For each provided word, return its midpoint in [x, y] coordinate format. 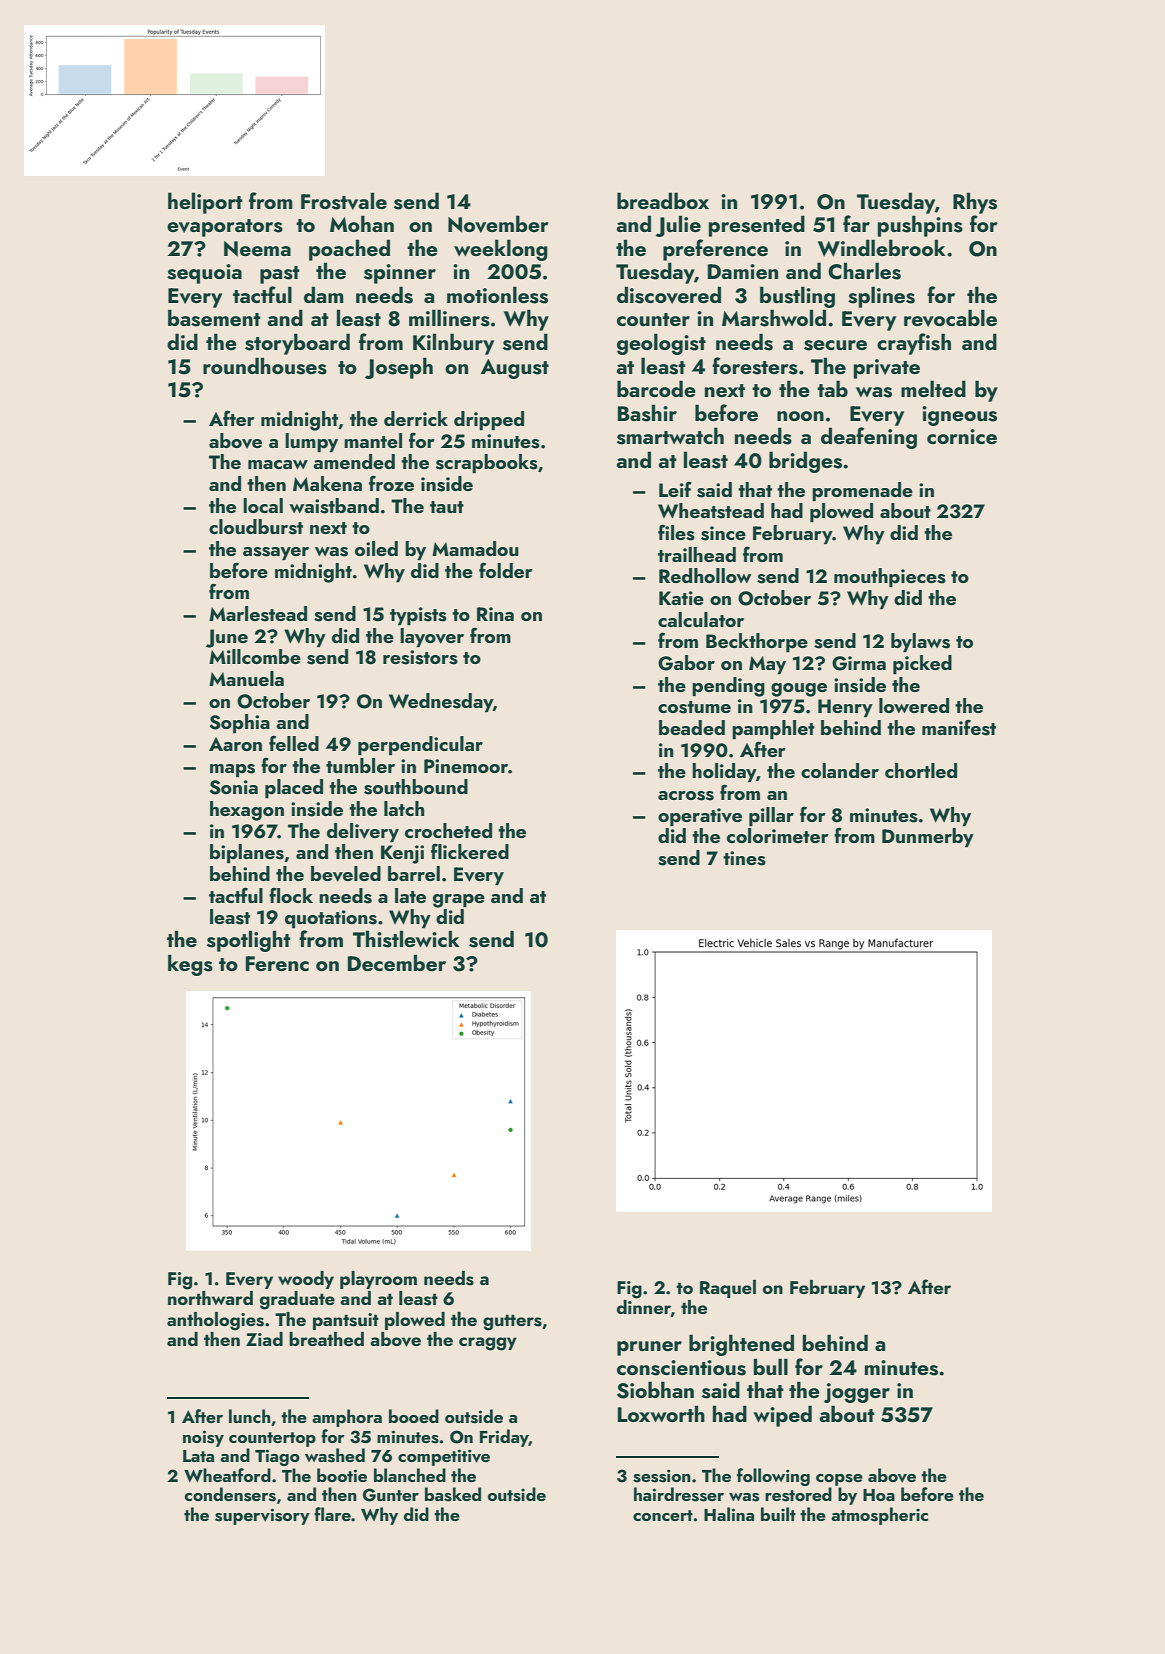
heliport [205, 203]
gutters [512, 1322]
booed [414, 1416]
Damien [743, 271]
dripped [489, 421]
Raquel [728, 1289]
